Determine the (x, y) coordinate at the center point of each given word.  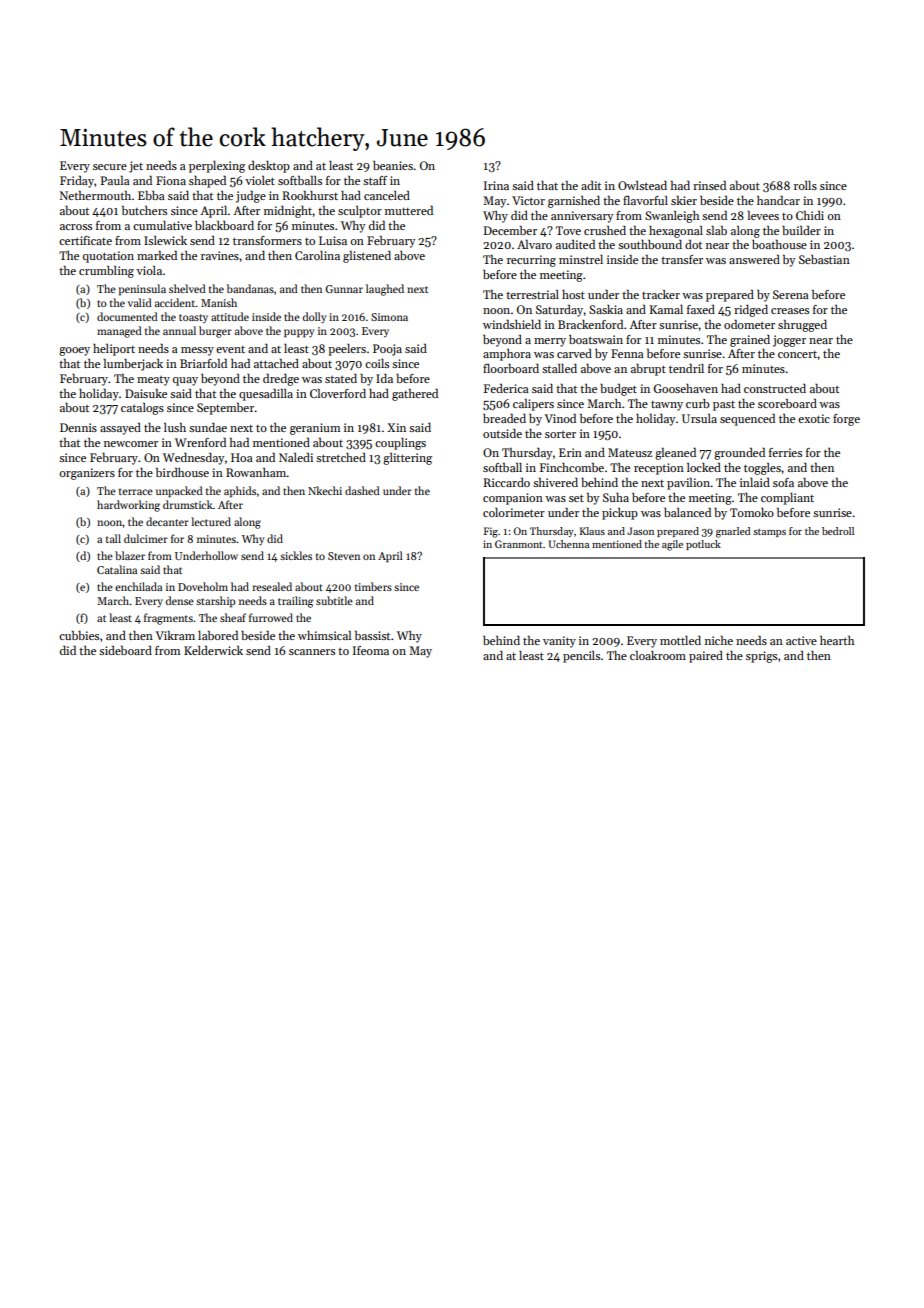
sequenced (747, 420)
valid (140, 302)
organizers (87, 474)
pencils (581, 657)
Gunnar (344, 289)
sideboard (125, 650)
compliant (787, 499)
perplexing (217, 167)
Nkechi (325, 490)
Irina (496, 185)
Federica (506, 388)
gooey (74, 351)
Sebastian (824, 259)
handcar (778, 200)
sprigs (761, 657)
